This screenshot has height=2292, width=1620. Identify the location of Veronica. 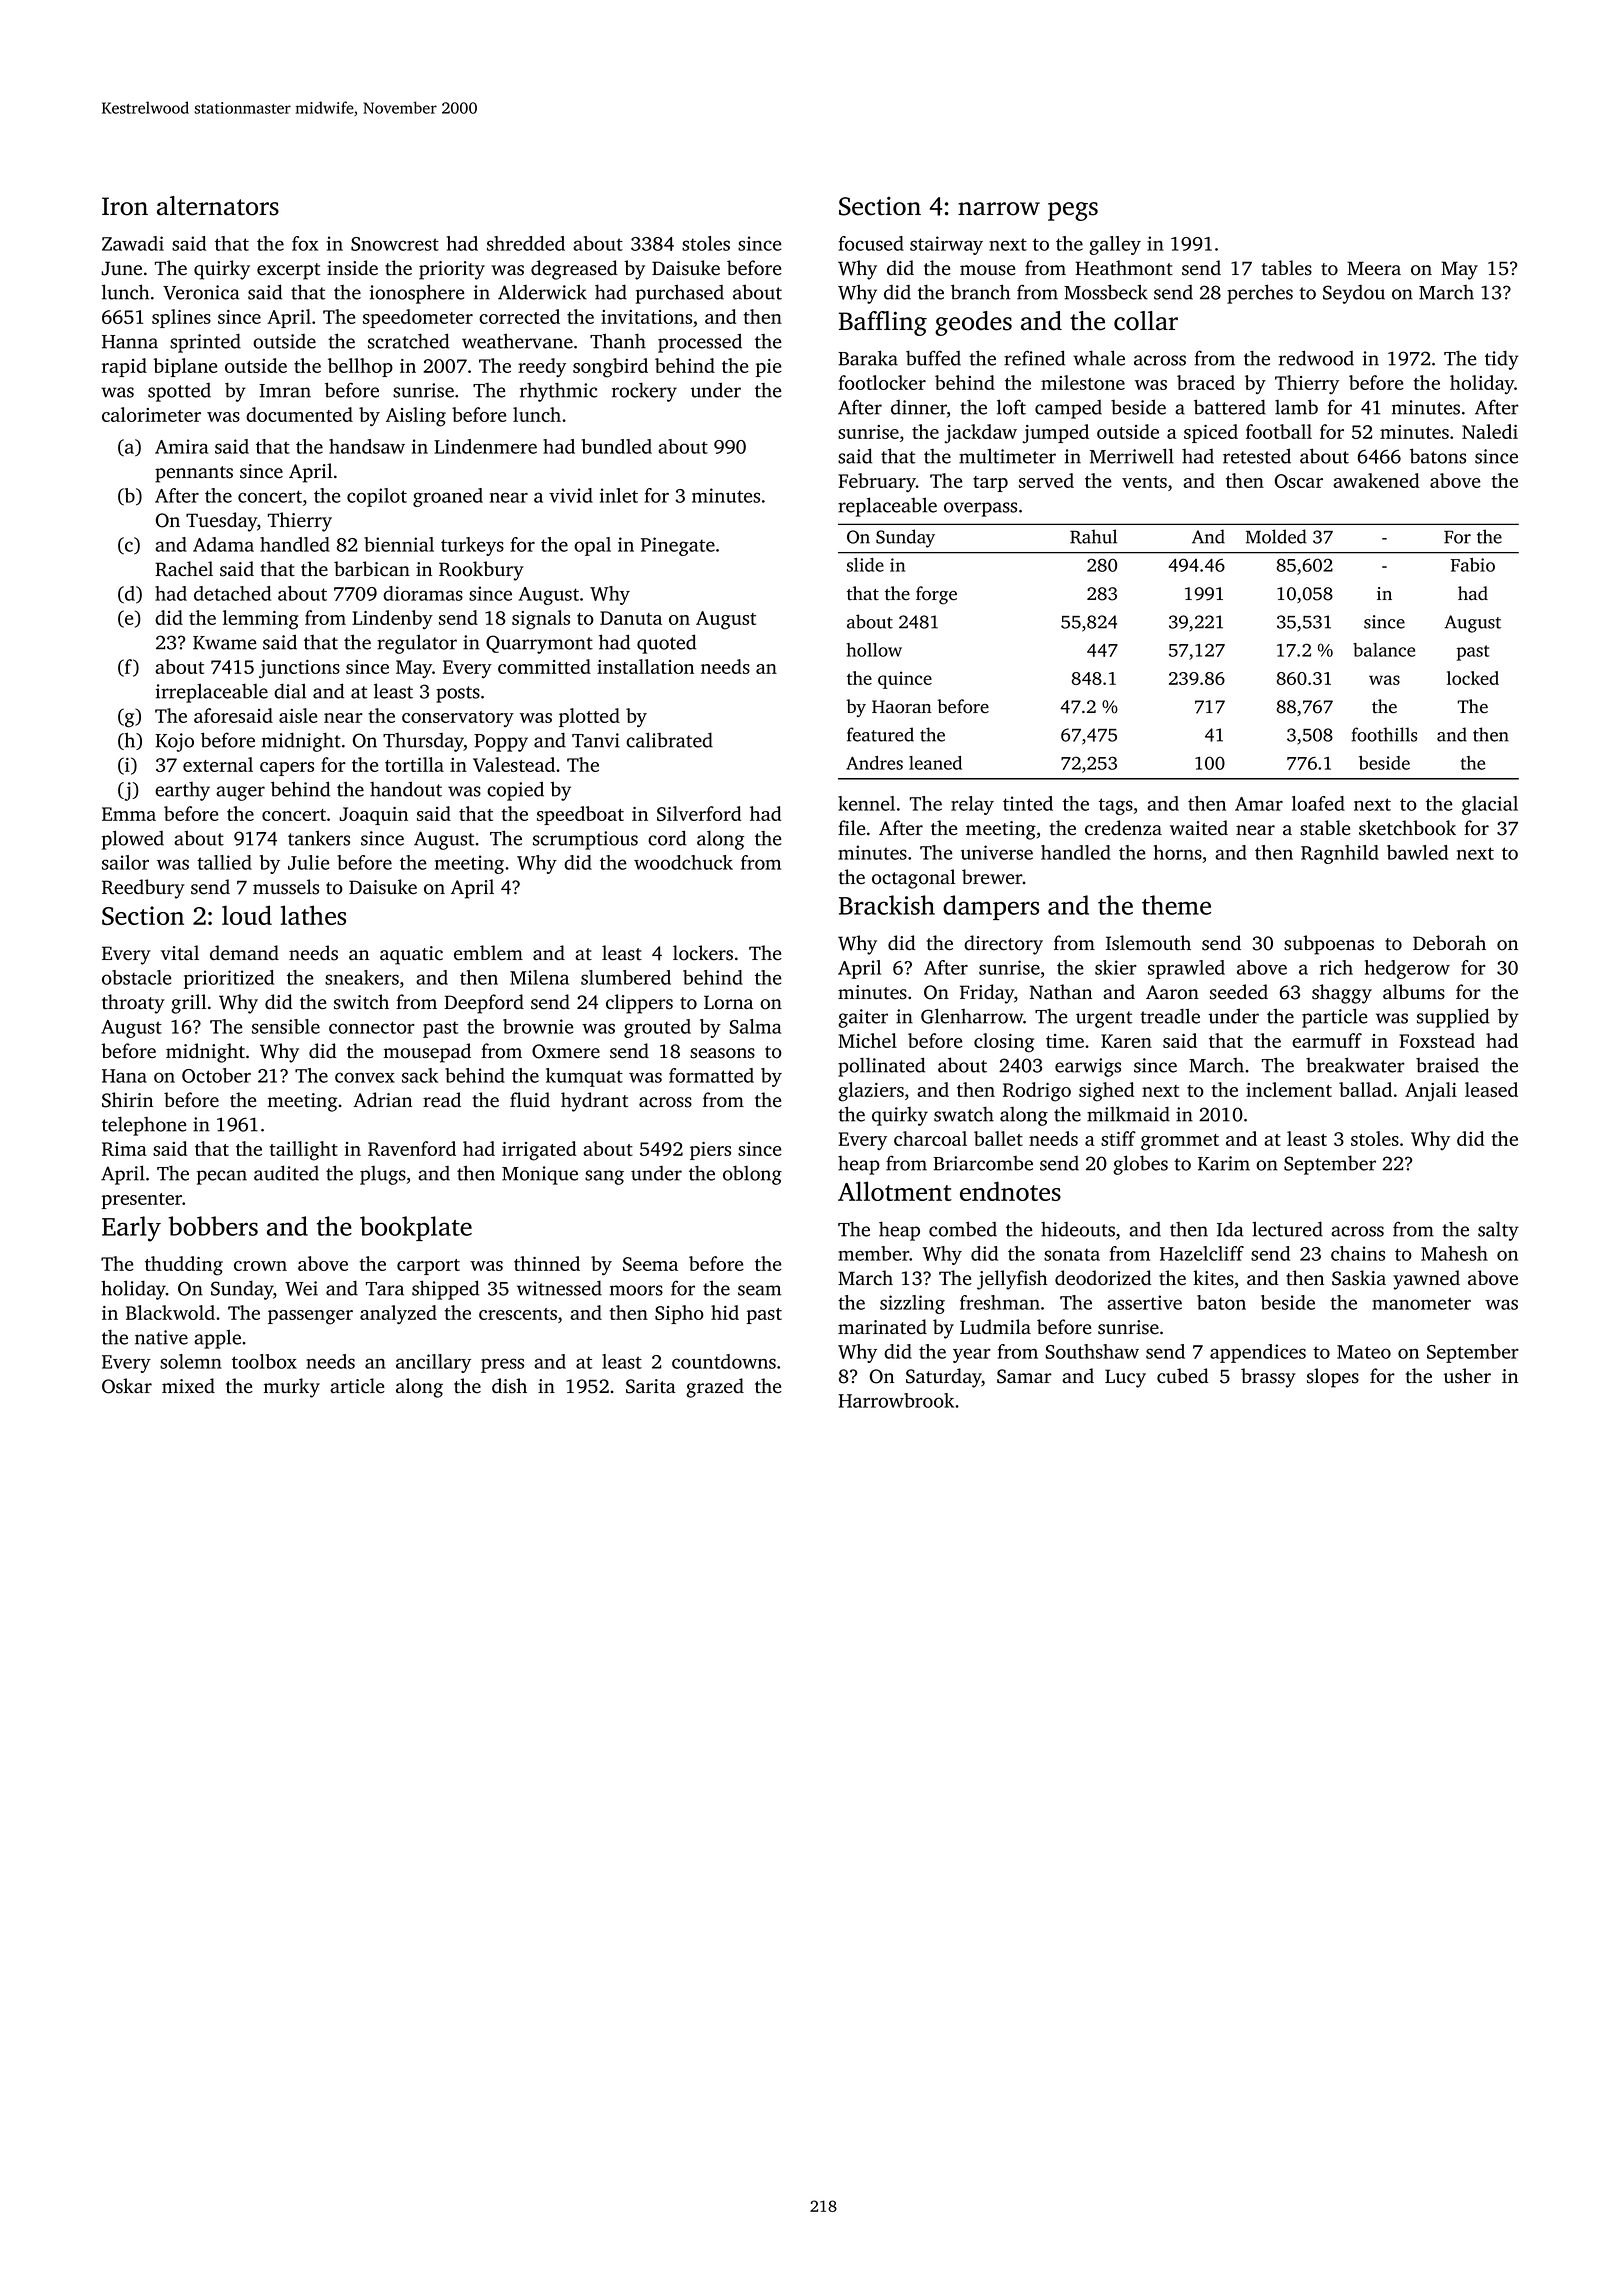
(201, 292).
